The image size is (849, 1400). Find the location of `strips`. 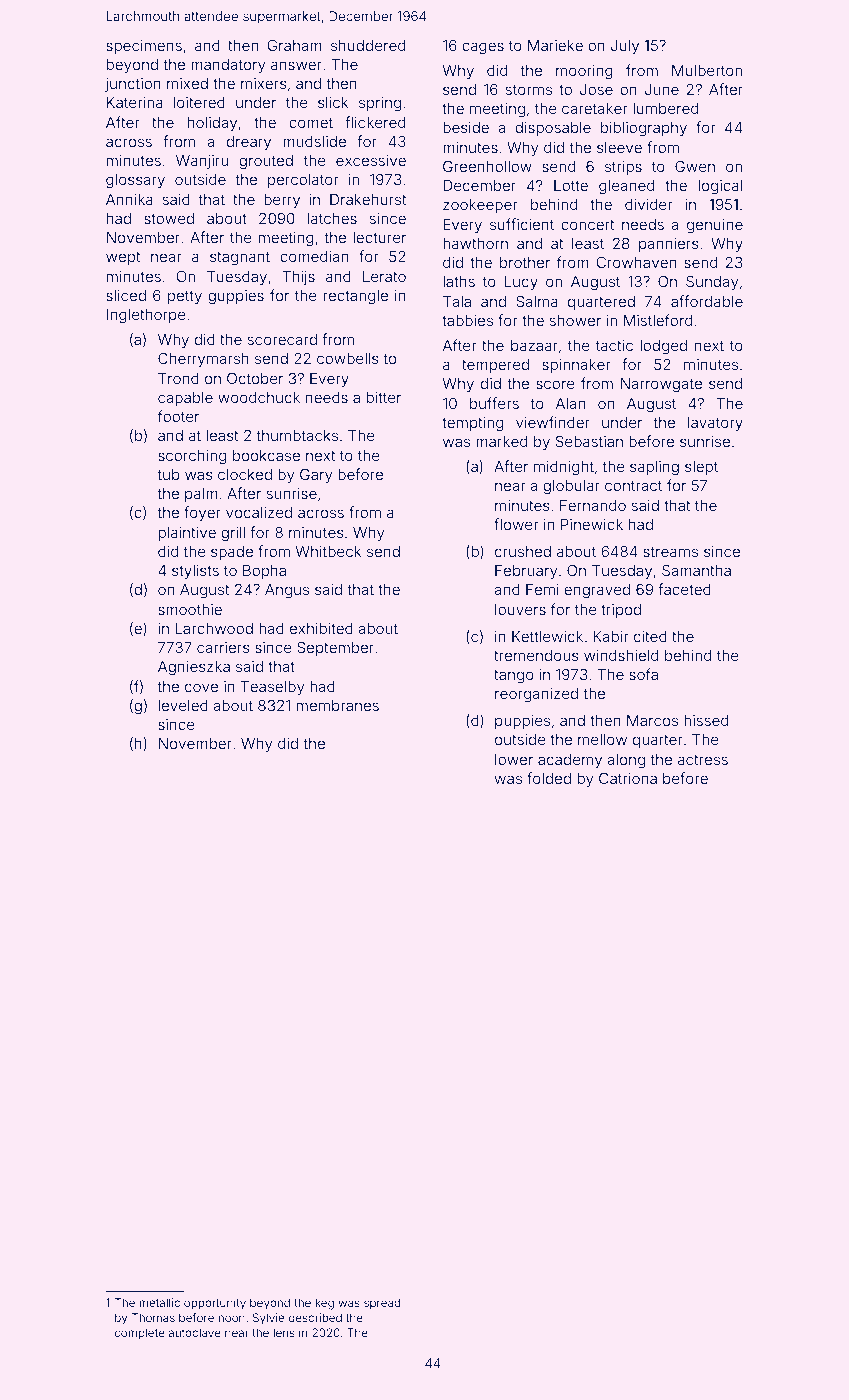

strips is located at coordinates (623, 168).
